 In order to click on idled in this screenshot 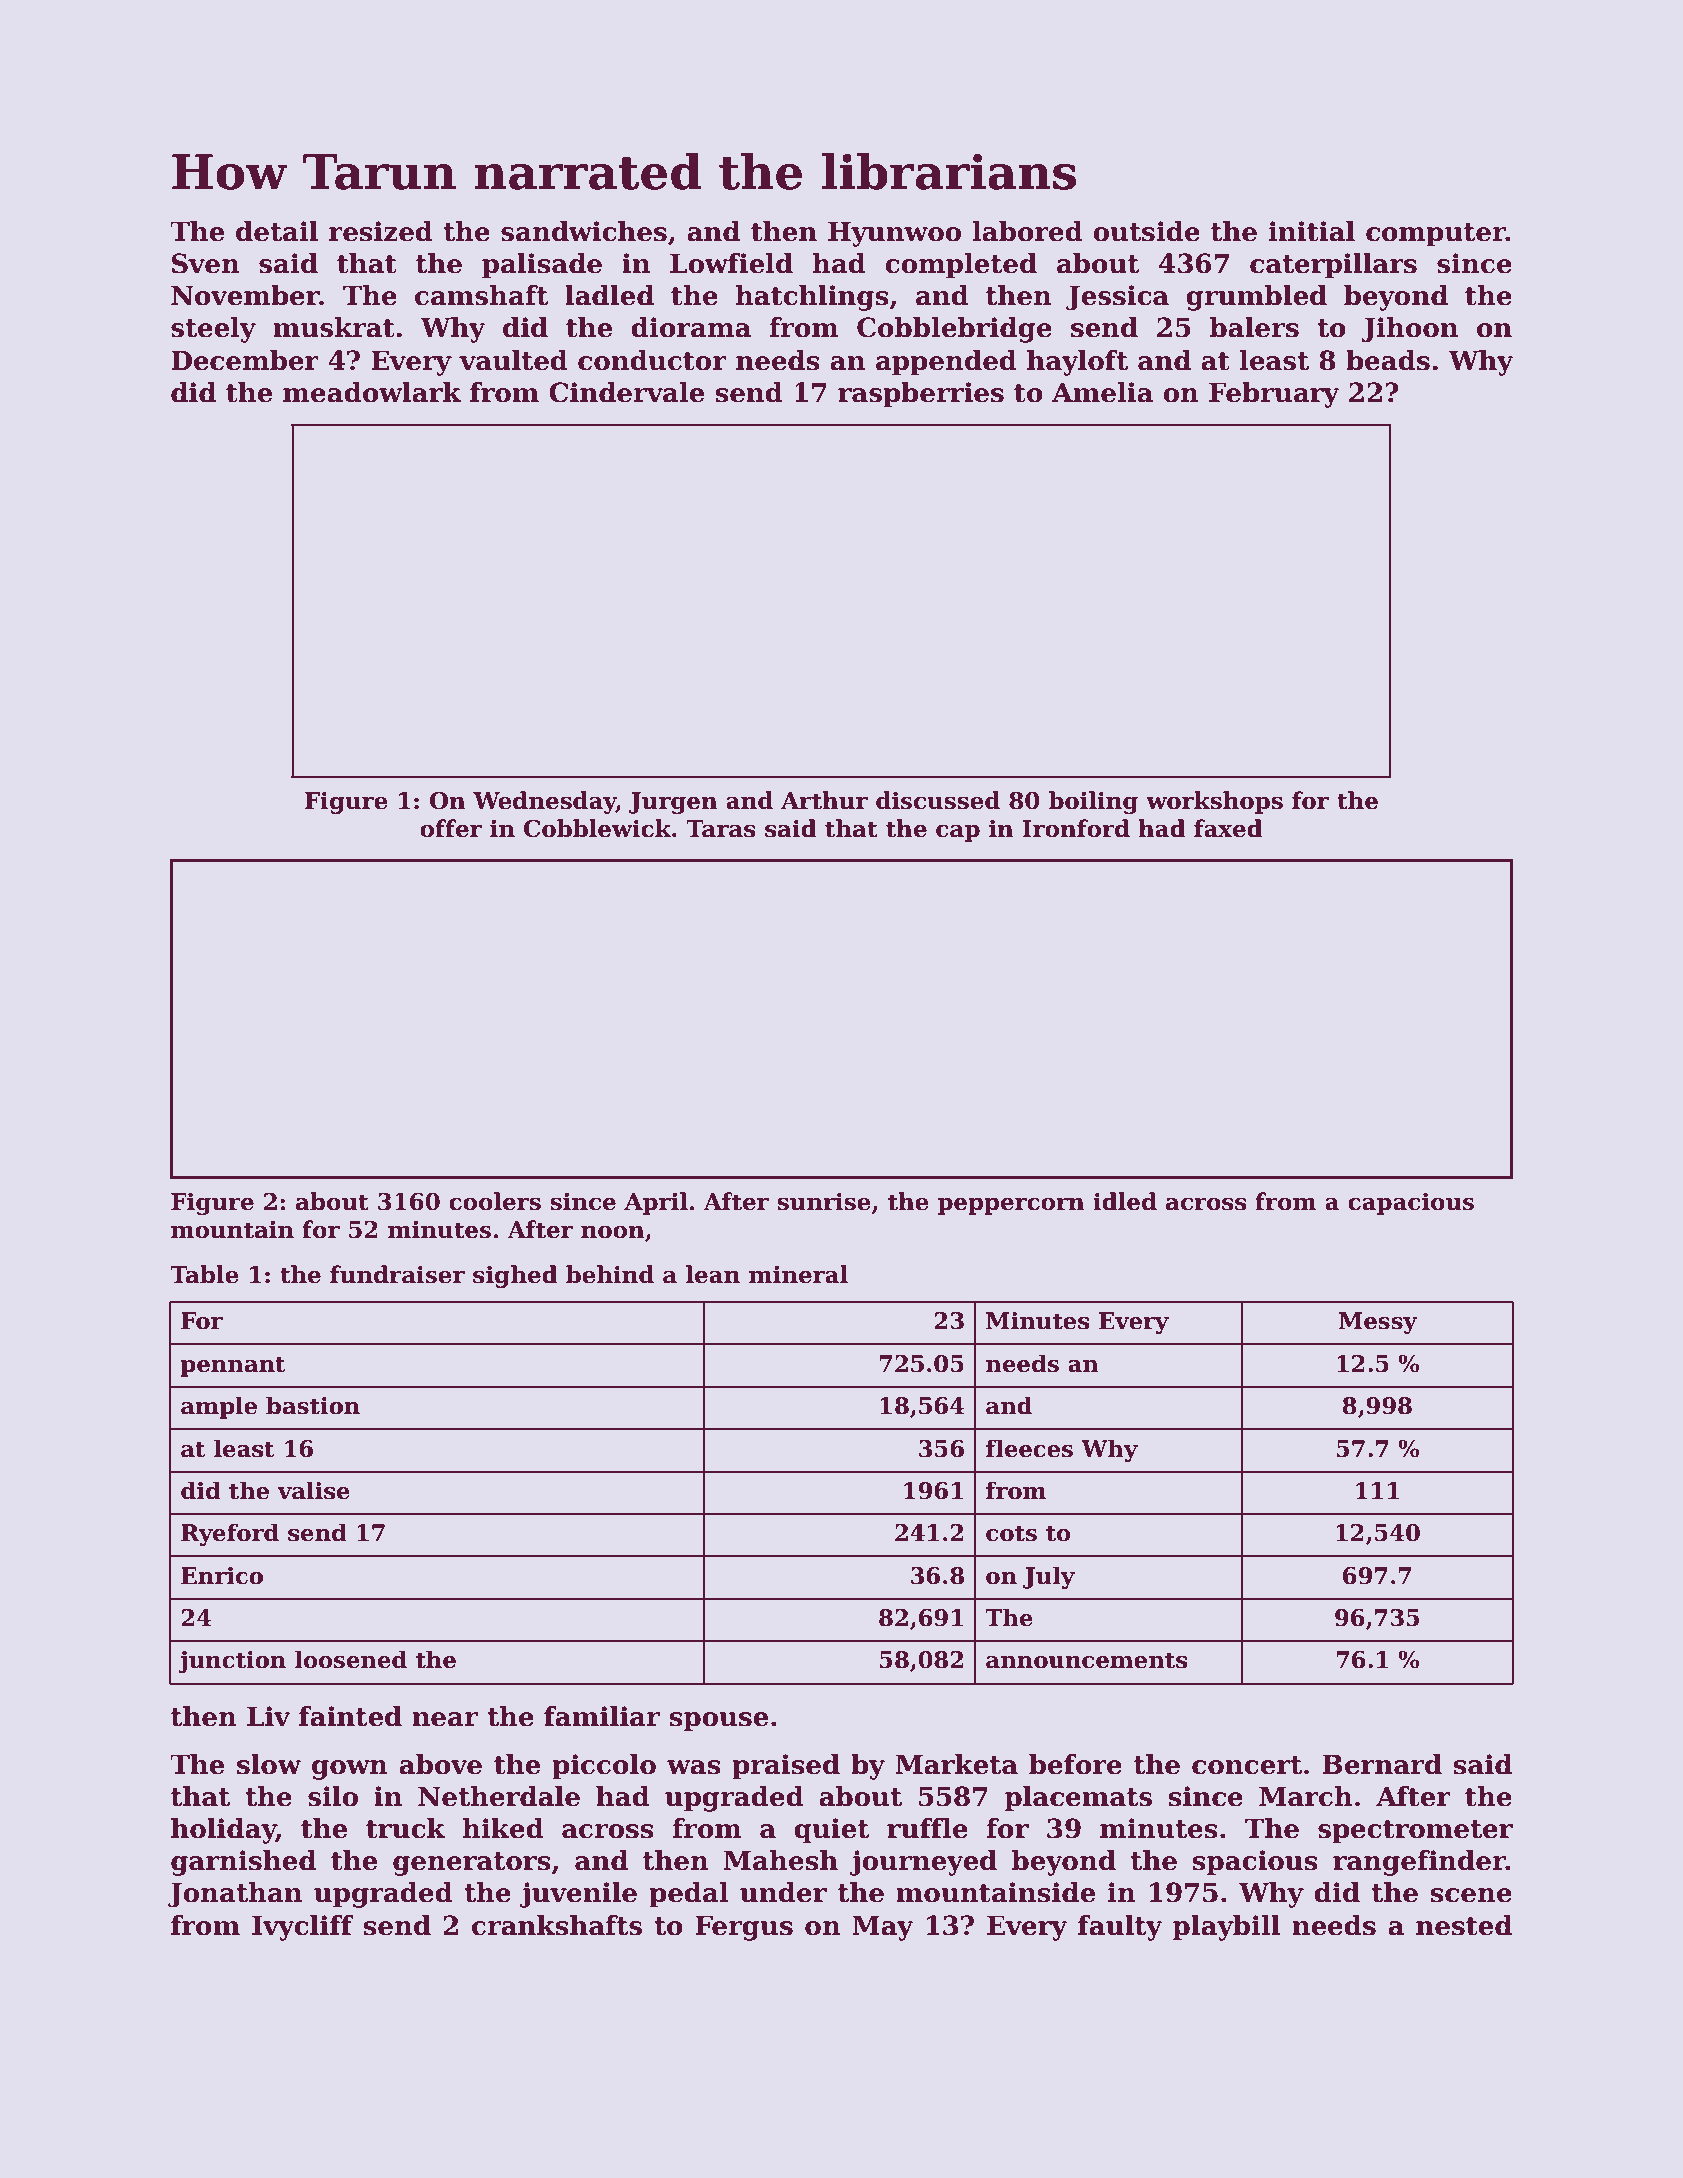, I will do `click(1125, 1201)`.
